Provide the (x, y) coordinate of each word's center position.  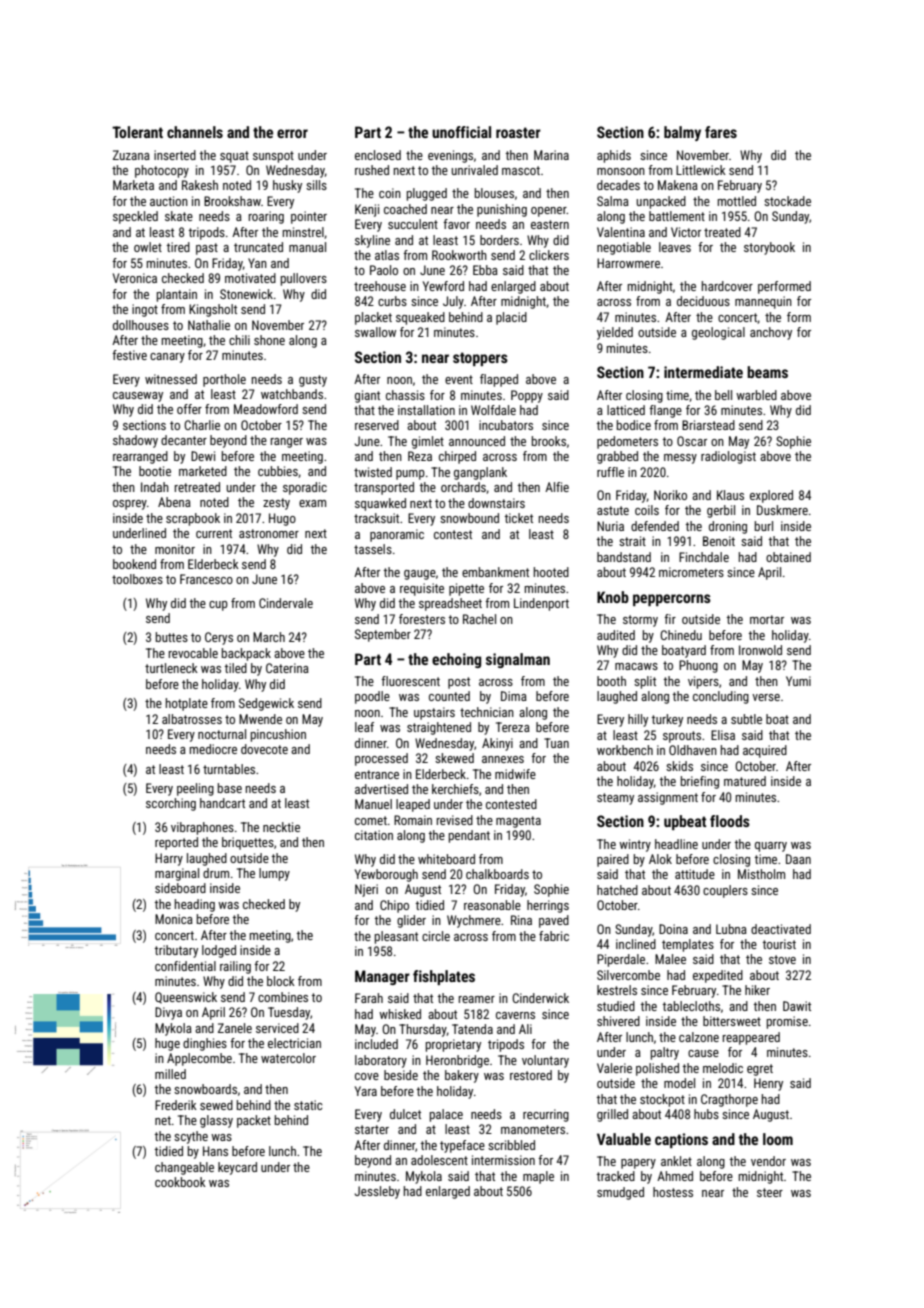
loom (778, 1139)
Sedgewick (266, 704)
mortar (767, 619)
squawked (380, 504)
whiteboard (446, 859)
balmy (682, 133)
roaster (518, 132)
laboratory (381, 1061)
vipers (703, 682)
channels (195, 132)
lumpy (274, 874)
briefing (700, 782)
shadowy (135, 441)
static (308, 1105)
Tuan (556, 743)
